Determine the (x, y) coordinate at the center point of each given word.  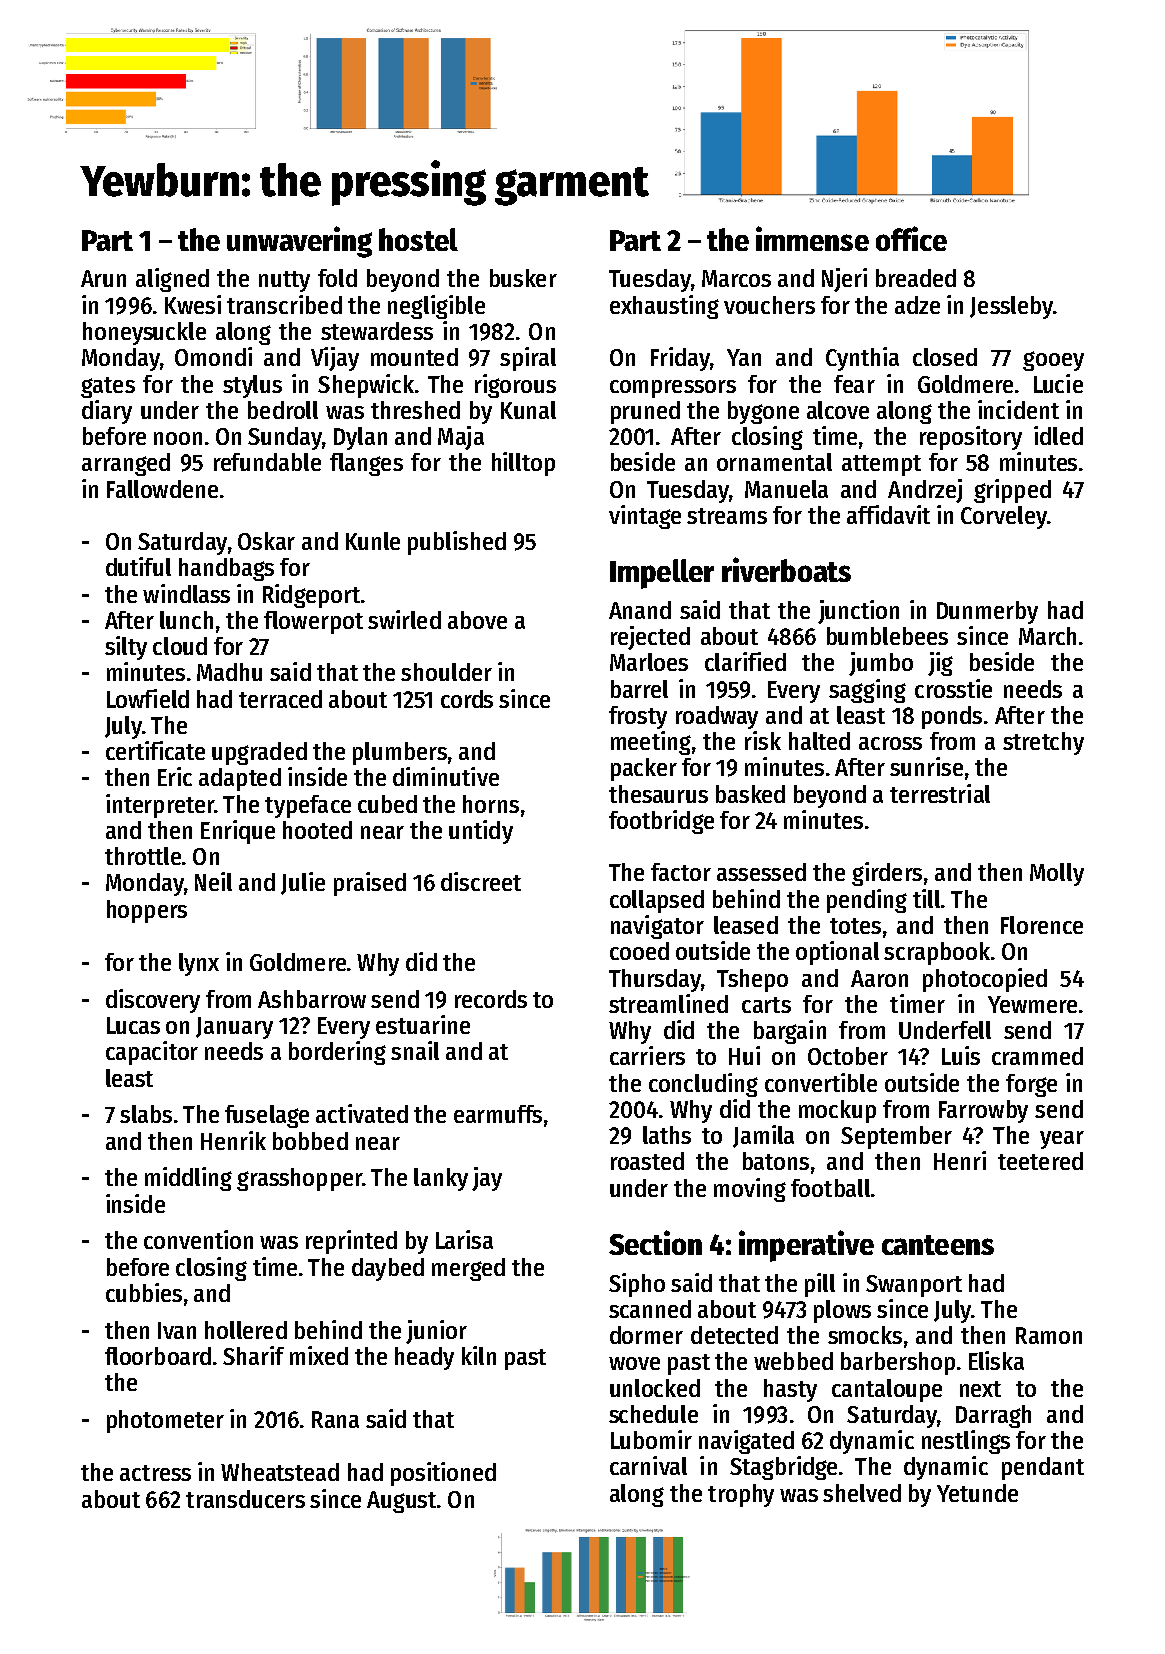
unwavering (299, 242)
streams (727, 516)
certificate (155, 750)
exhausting (664, 307)
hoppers (147, 911)
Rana (335, 1419)
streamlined (668, 1003)
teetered (1040, 1161)
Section (655, 1242)
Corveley (1004, 517)
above (477, 620)
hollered (246, 1330)
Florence (1042, 925)
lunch (186, 620)
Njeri (844, 280)
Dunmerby (987, 612)
